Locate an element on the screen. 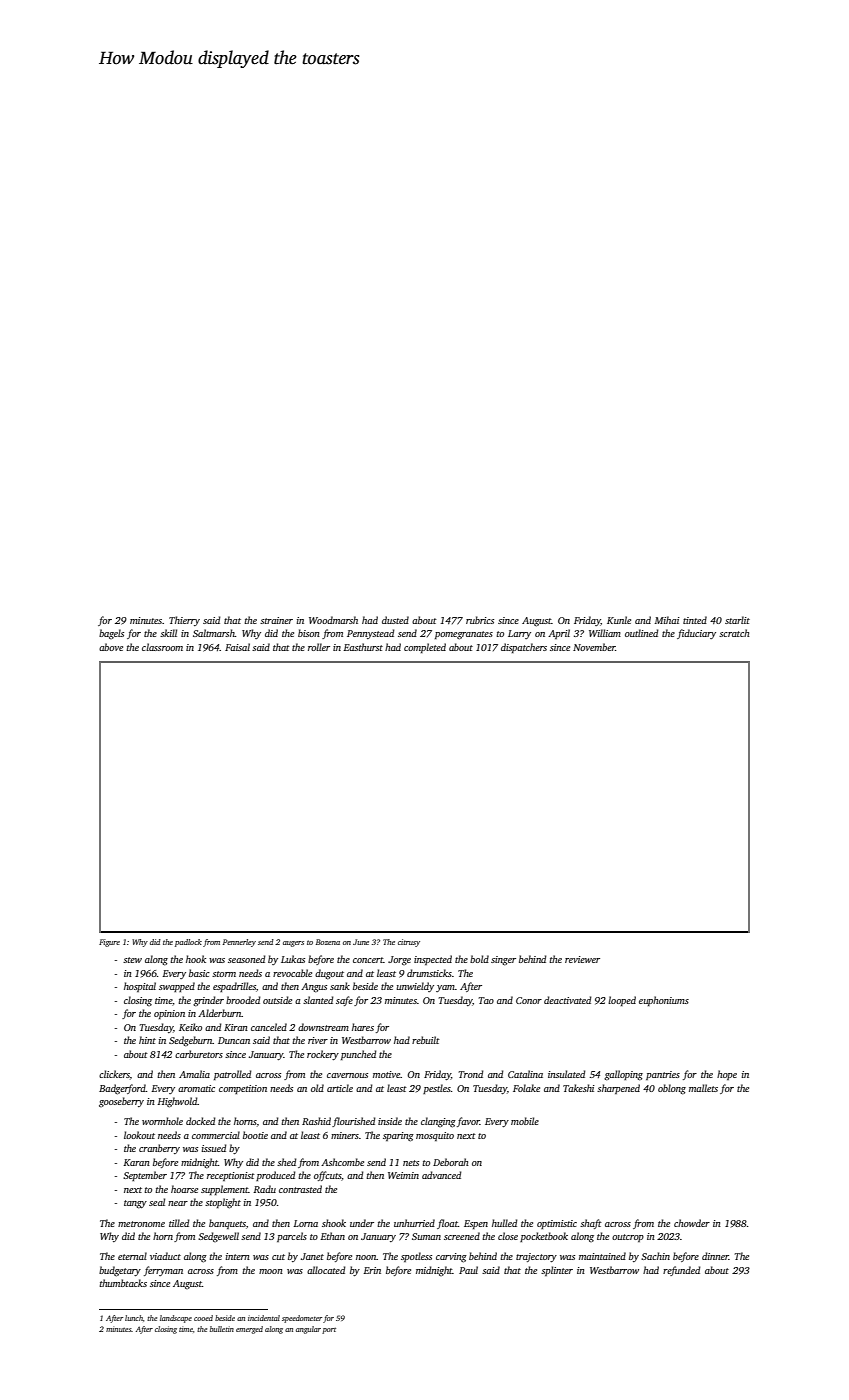 This screenshot has width=849, height=1400. Trond is located at coordinates (470, 1074).
